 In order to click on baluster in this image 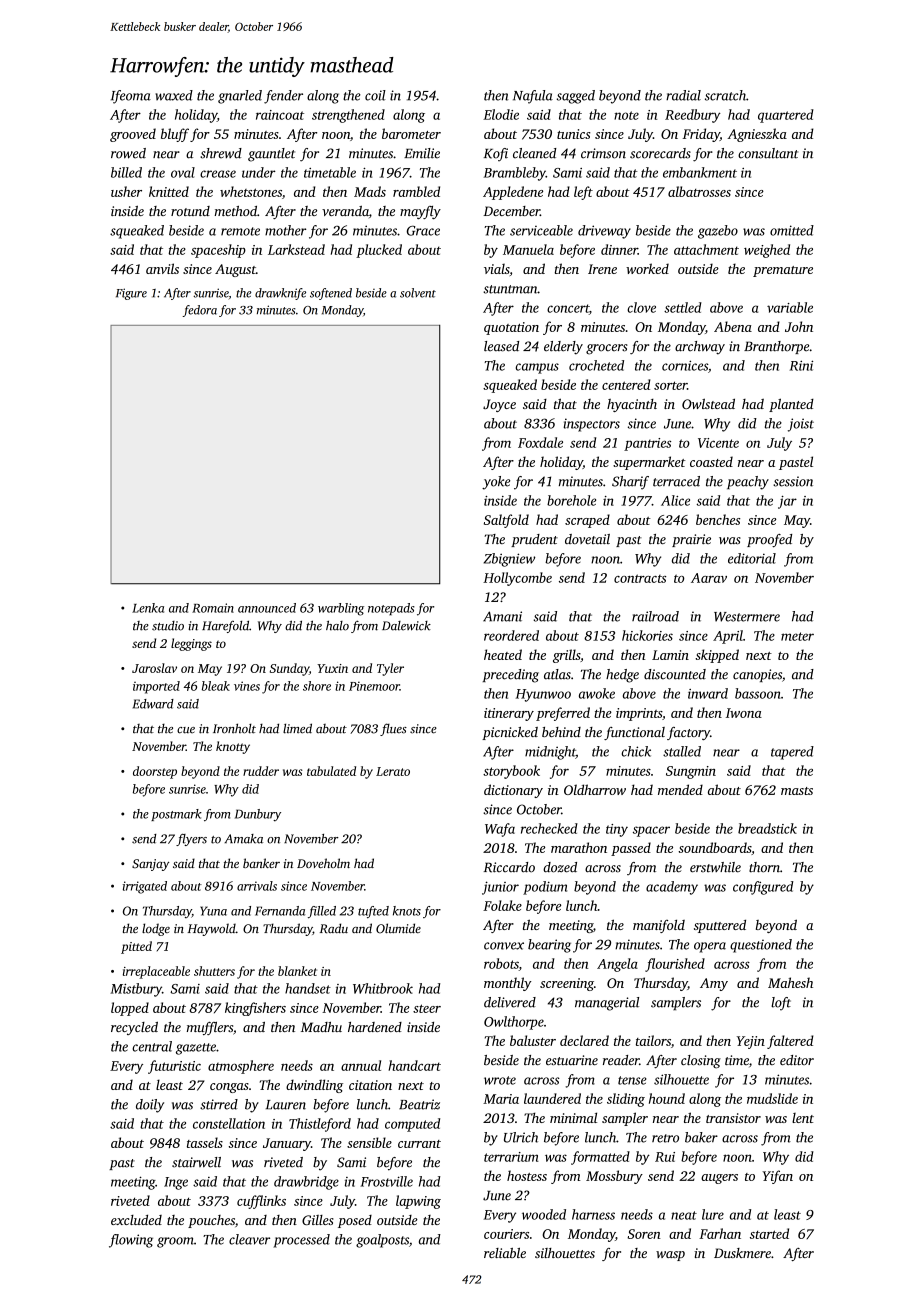, I will do `click(533, 1040)`.
